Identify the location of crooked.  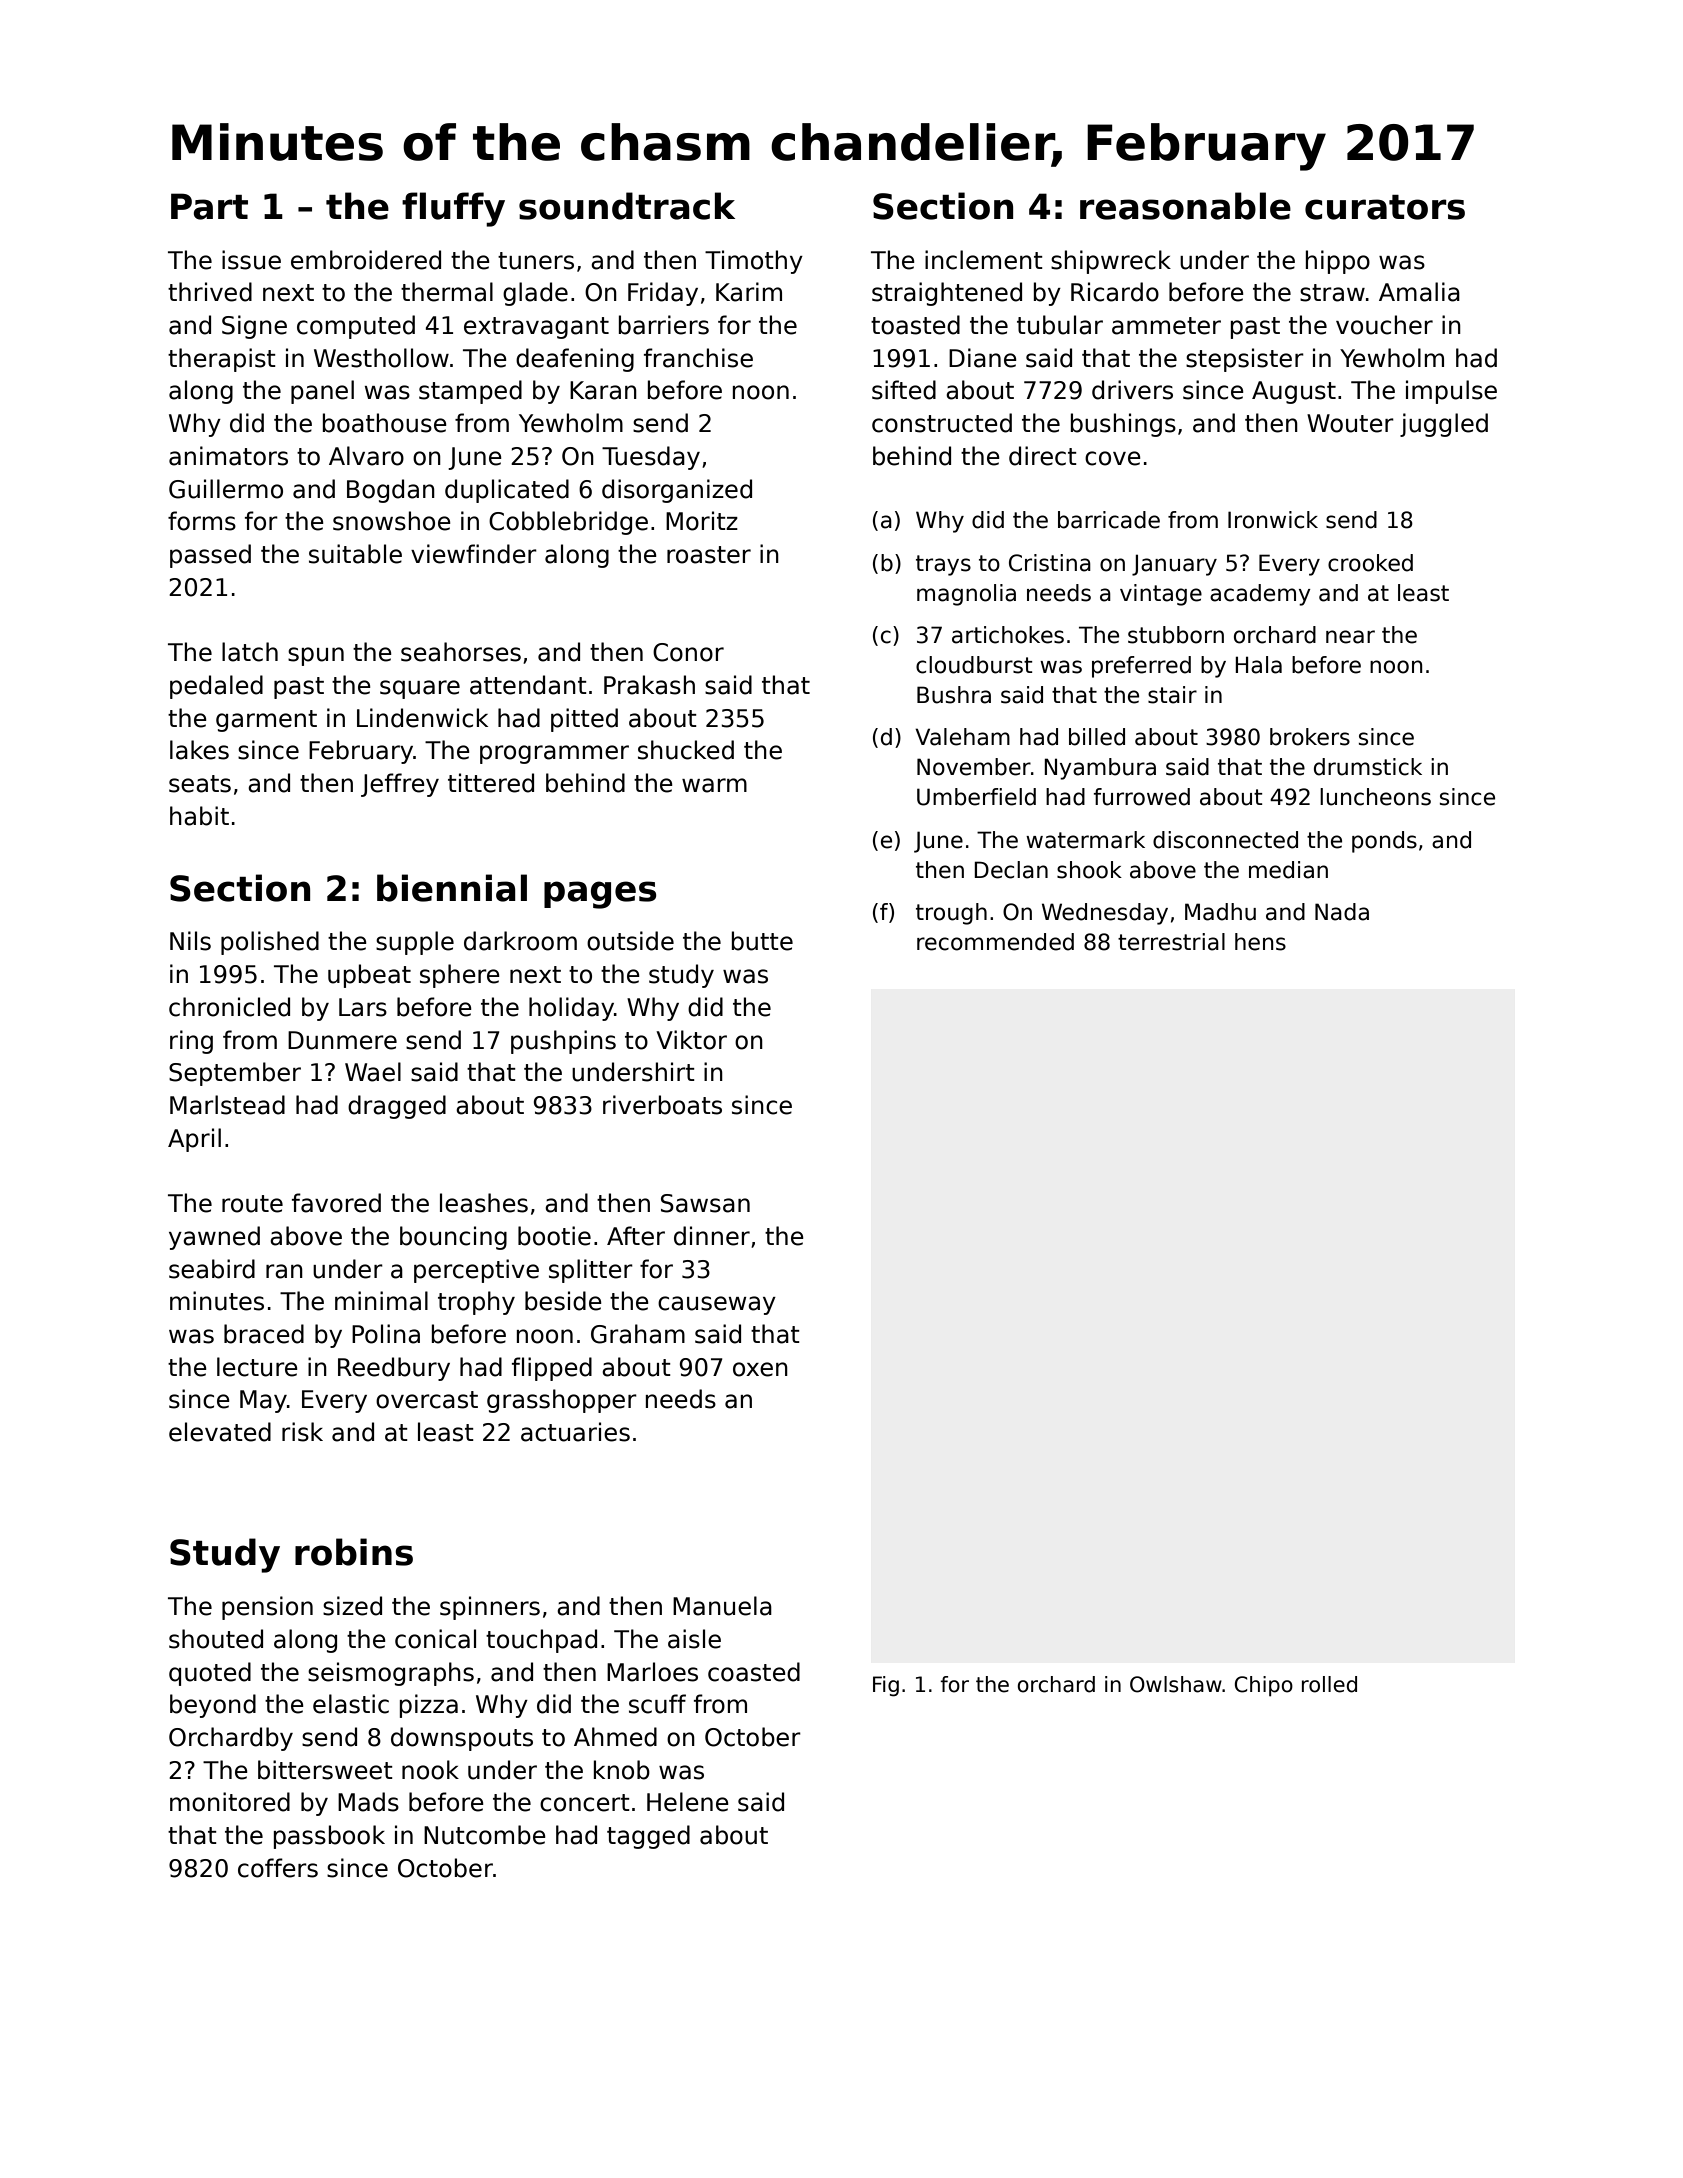
(1370, 563).
